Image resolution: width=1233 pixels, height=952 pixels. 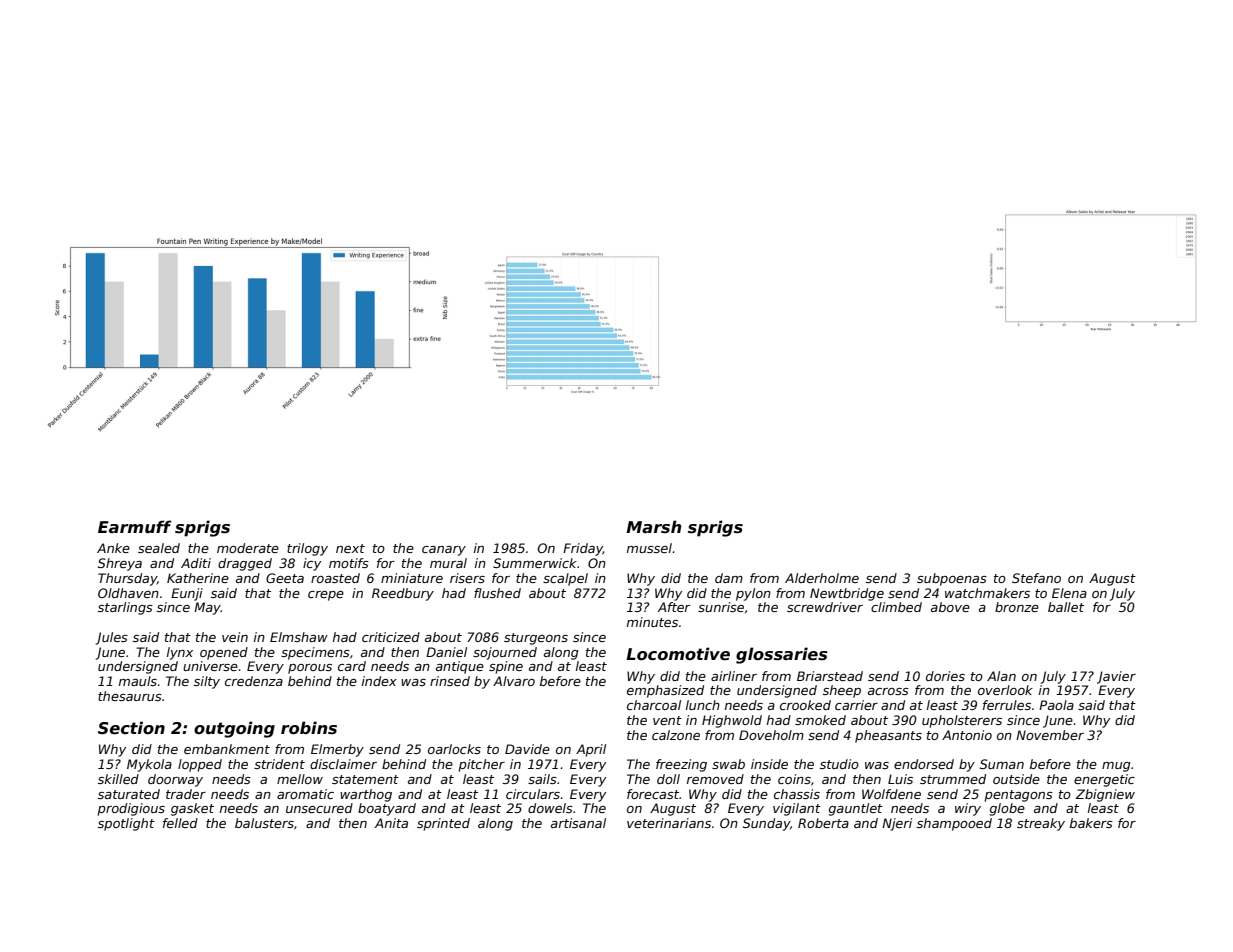 I want to click on starlings, so click(x=125, y=608).
